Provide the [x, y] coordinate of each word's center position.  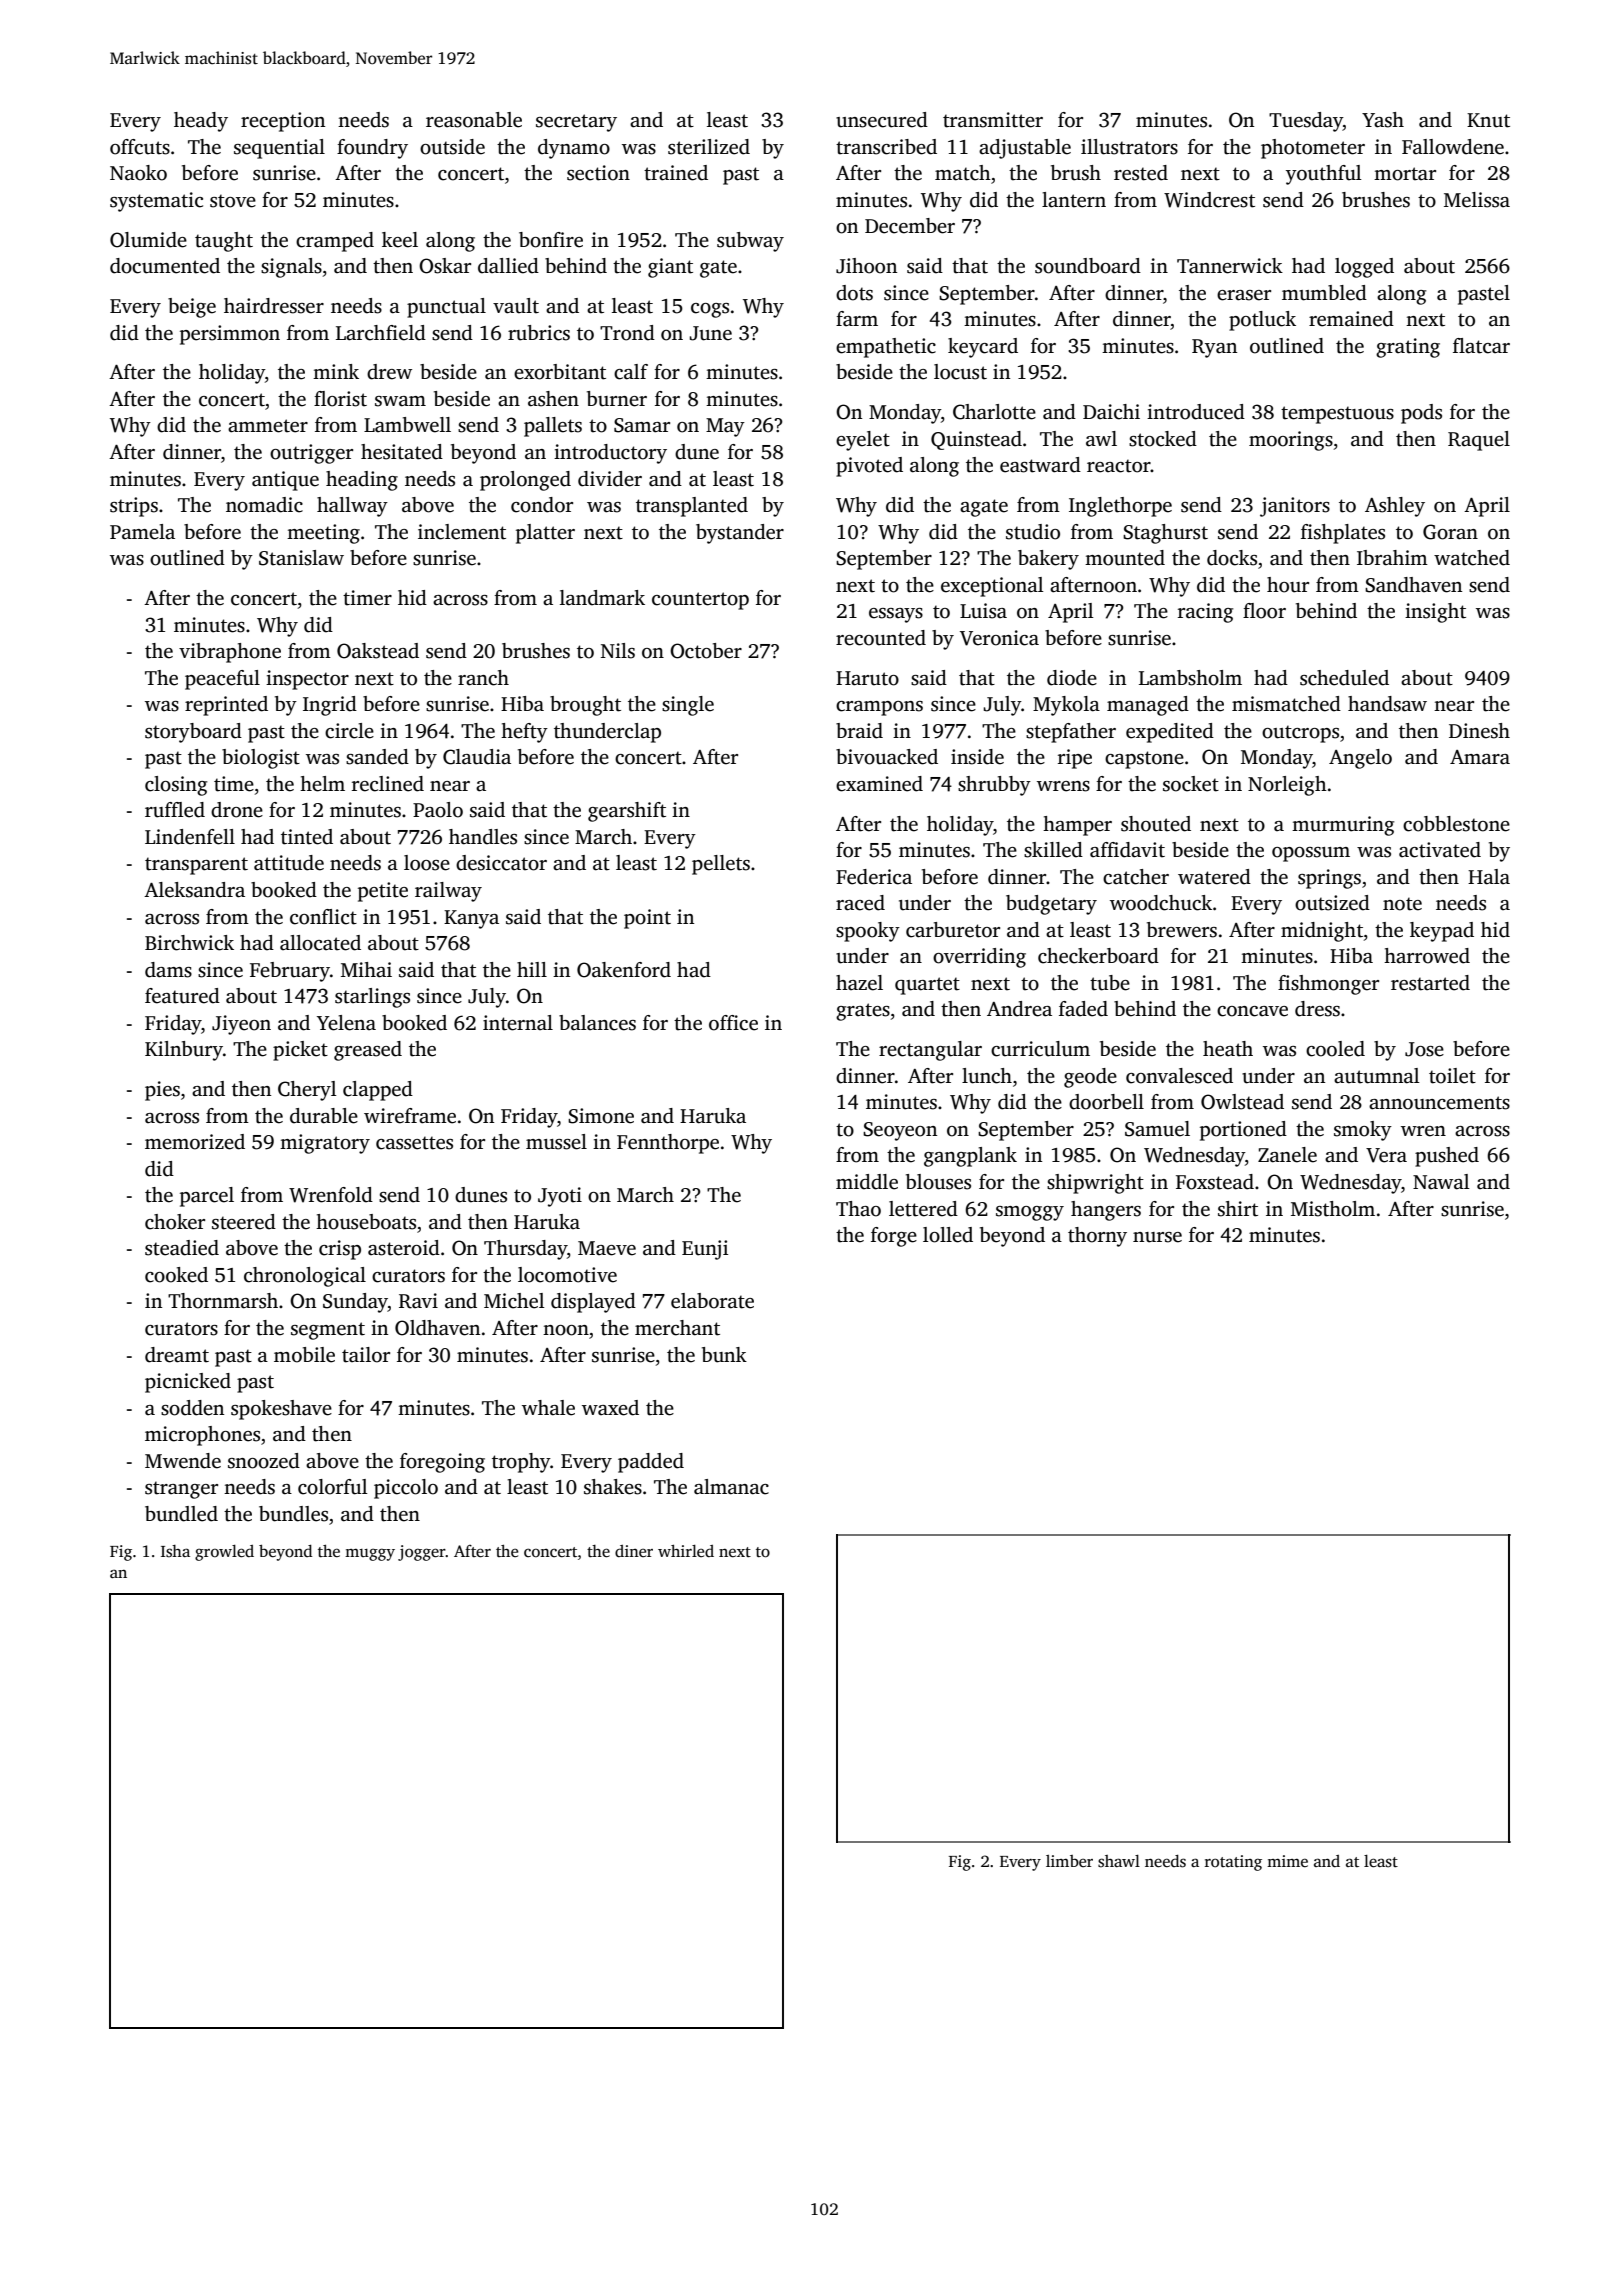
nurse [1157, 1237]
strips [134, 507]
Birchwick [189, 943]
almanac [731, 1487]
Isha [175, 1551]
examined [879, 784]
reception [283, 122]
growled [224, 1553]
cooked [176, 1275]
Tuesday [1306, 122]
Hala [1489, 877]
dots [854, 293]
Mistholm [1333, 1209]
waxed [610, 1408]
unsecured [882, 120]
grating [1408, 348]
